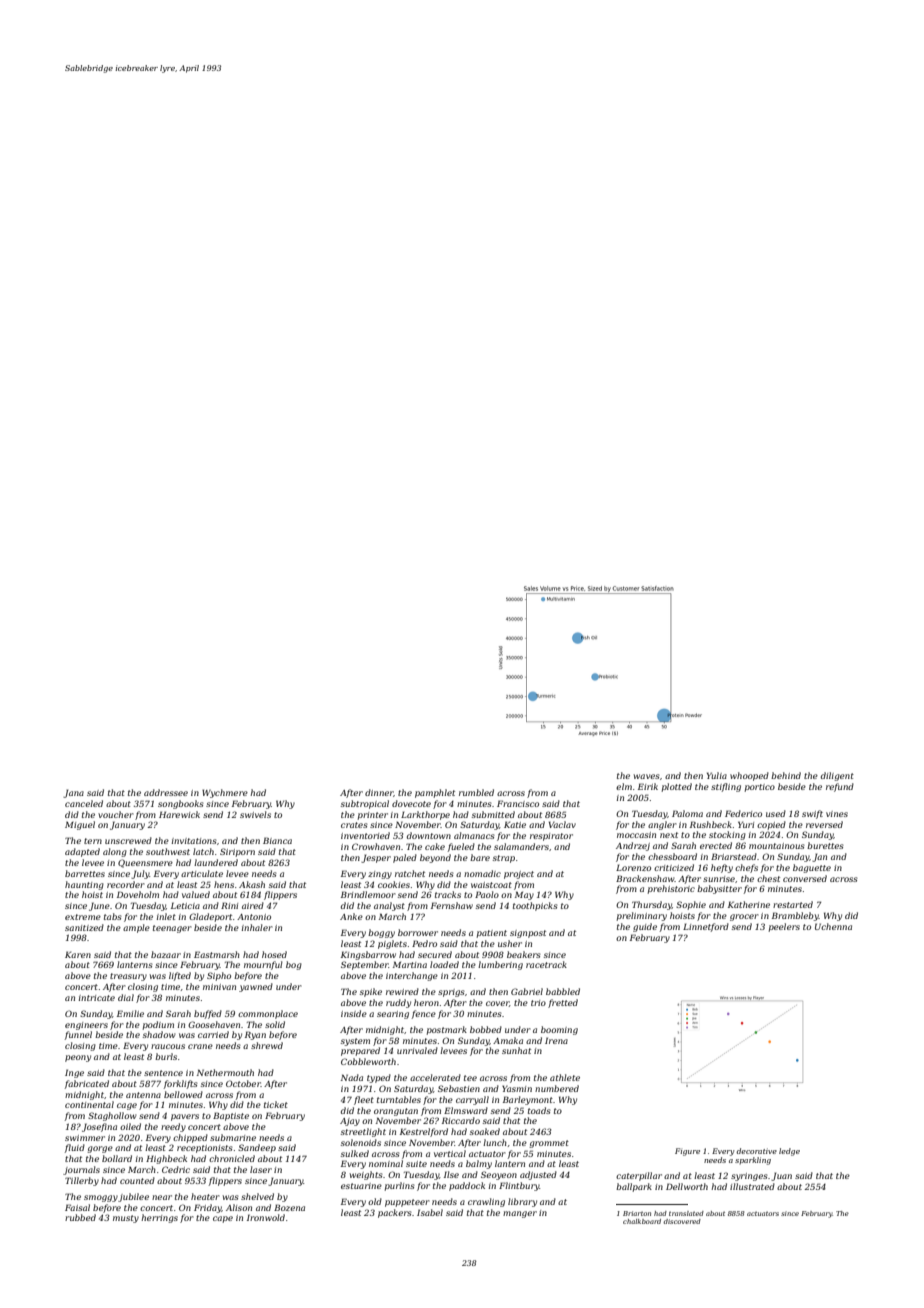 The image size is (924, 1308). I want to click on translated, so click(686, 1213).
